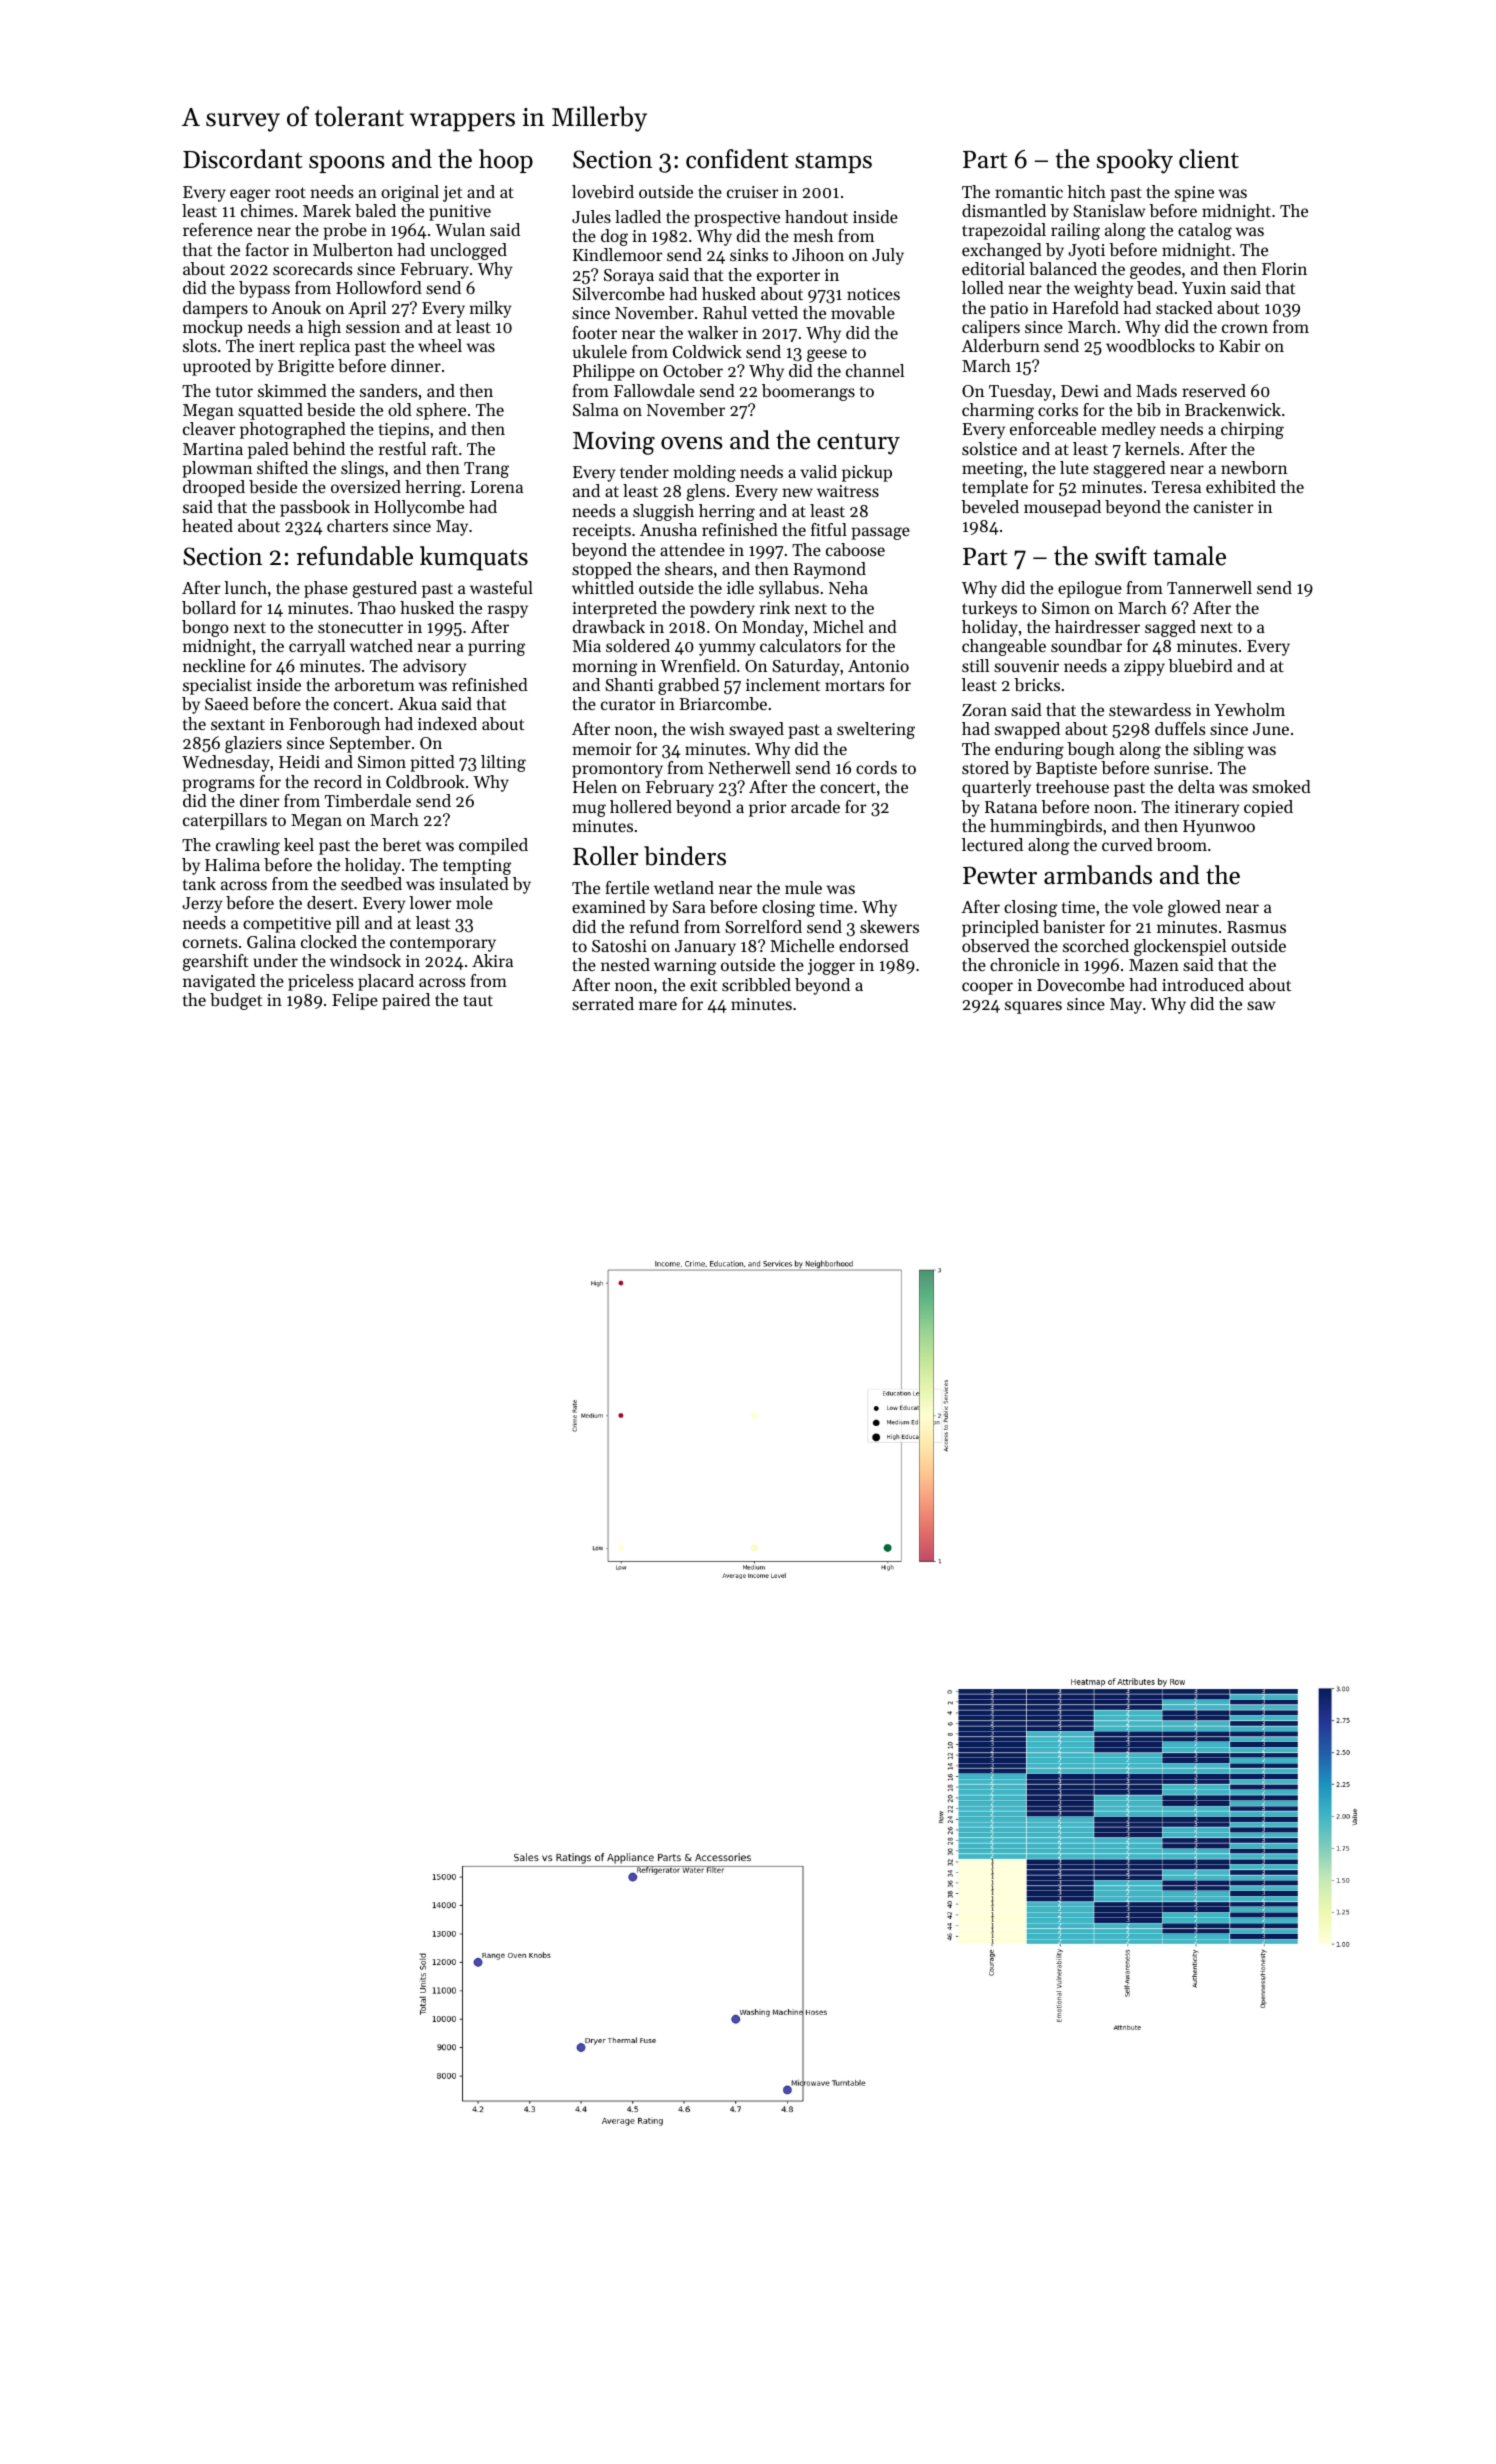 This page has height=2464, width=1496. Describe the element at coordinates (803, 887) in the page. I see `mule` at that location.
